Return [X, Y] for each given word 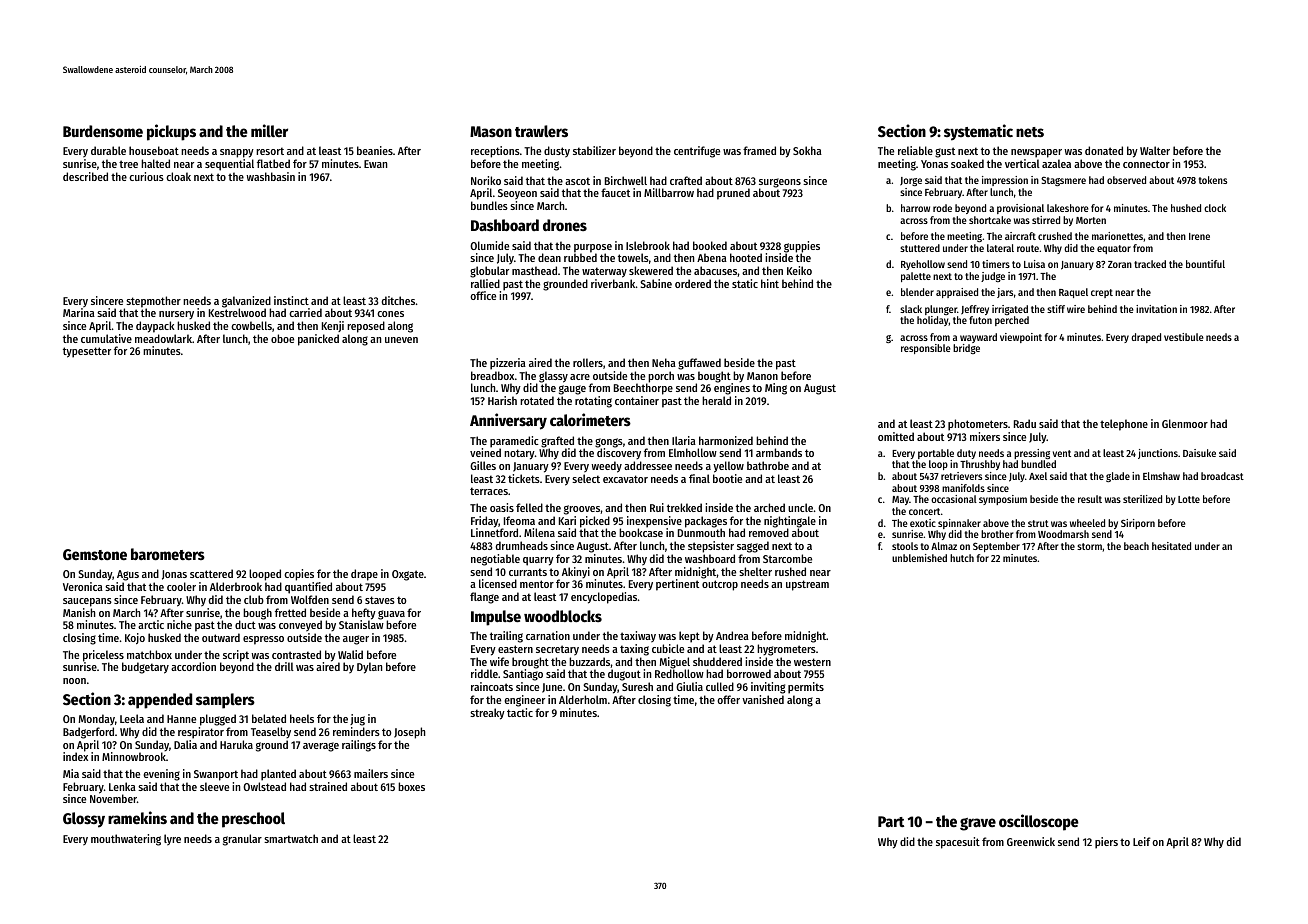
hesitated [1171, 546]
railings [359, 746]
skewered [651, 270]
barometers [168, 554]
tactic [520, 712]
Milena [539, 532]
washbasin [270, 176]
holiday [933, 321]
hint [770, 283]
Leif [1141, 841]
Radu [1025, 423]
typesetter [87, 352]
